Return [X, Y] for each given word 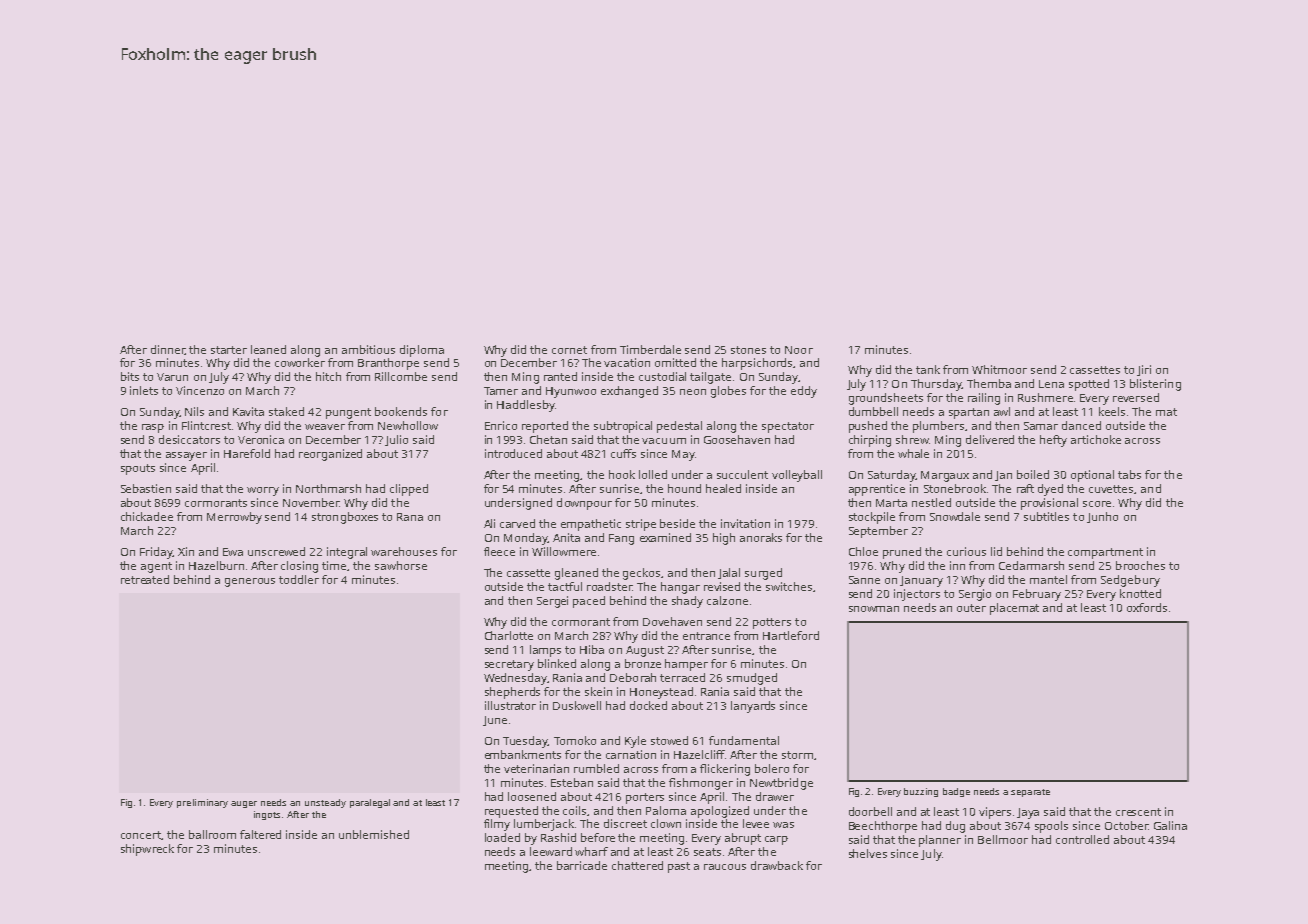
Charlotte [509, 635]
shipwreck [147, 850]
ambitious [368, 349]
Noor [799, 350]
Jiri [1144, 370]
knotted [1140, 593]
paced [589, 602]
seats [707, 852]
